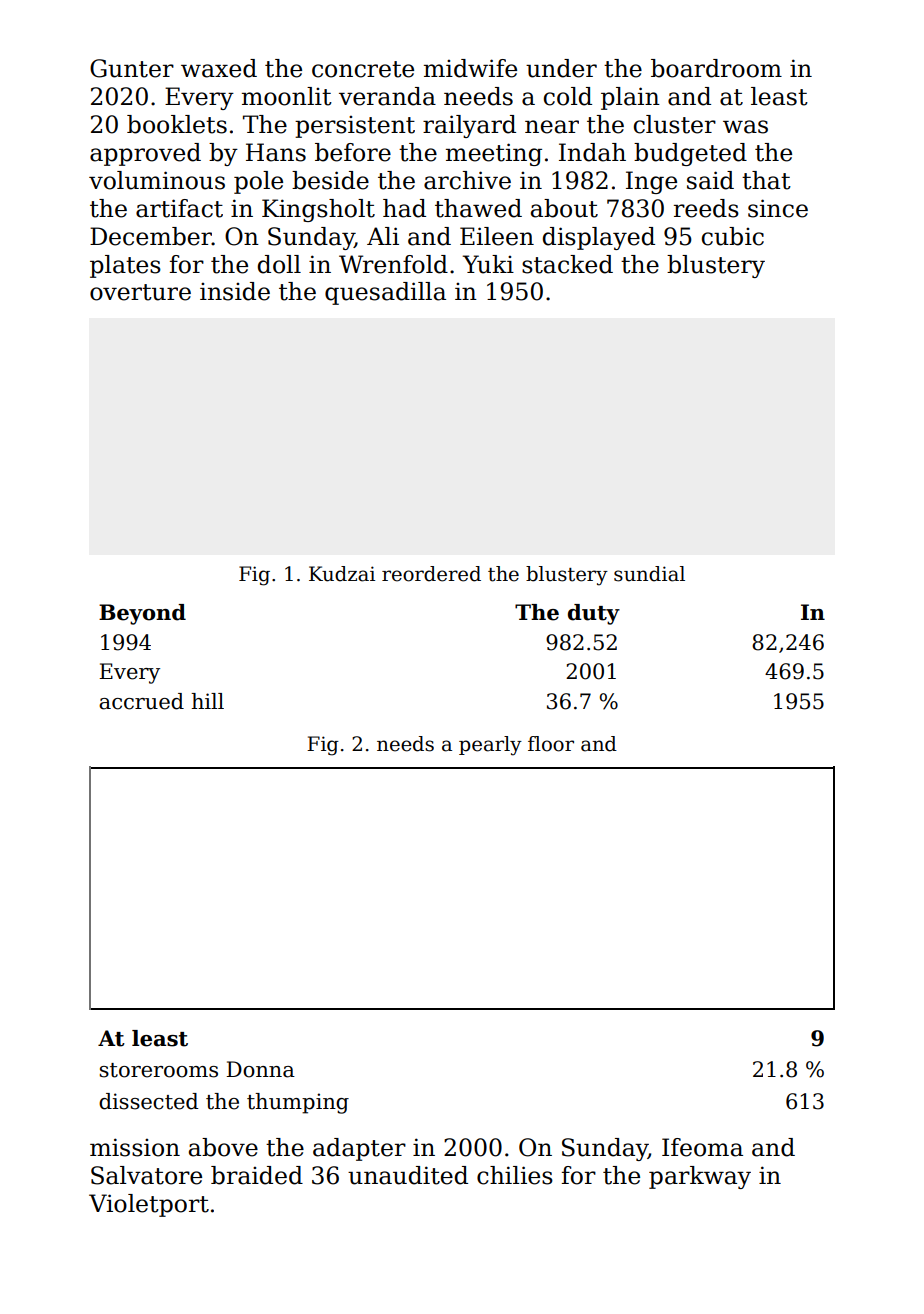 This document has height=1314, width=924. What do you see at coordinates (515, 1175) in the document?
I see `chilies` at bounding box center [515, 1175].
